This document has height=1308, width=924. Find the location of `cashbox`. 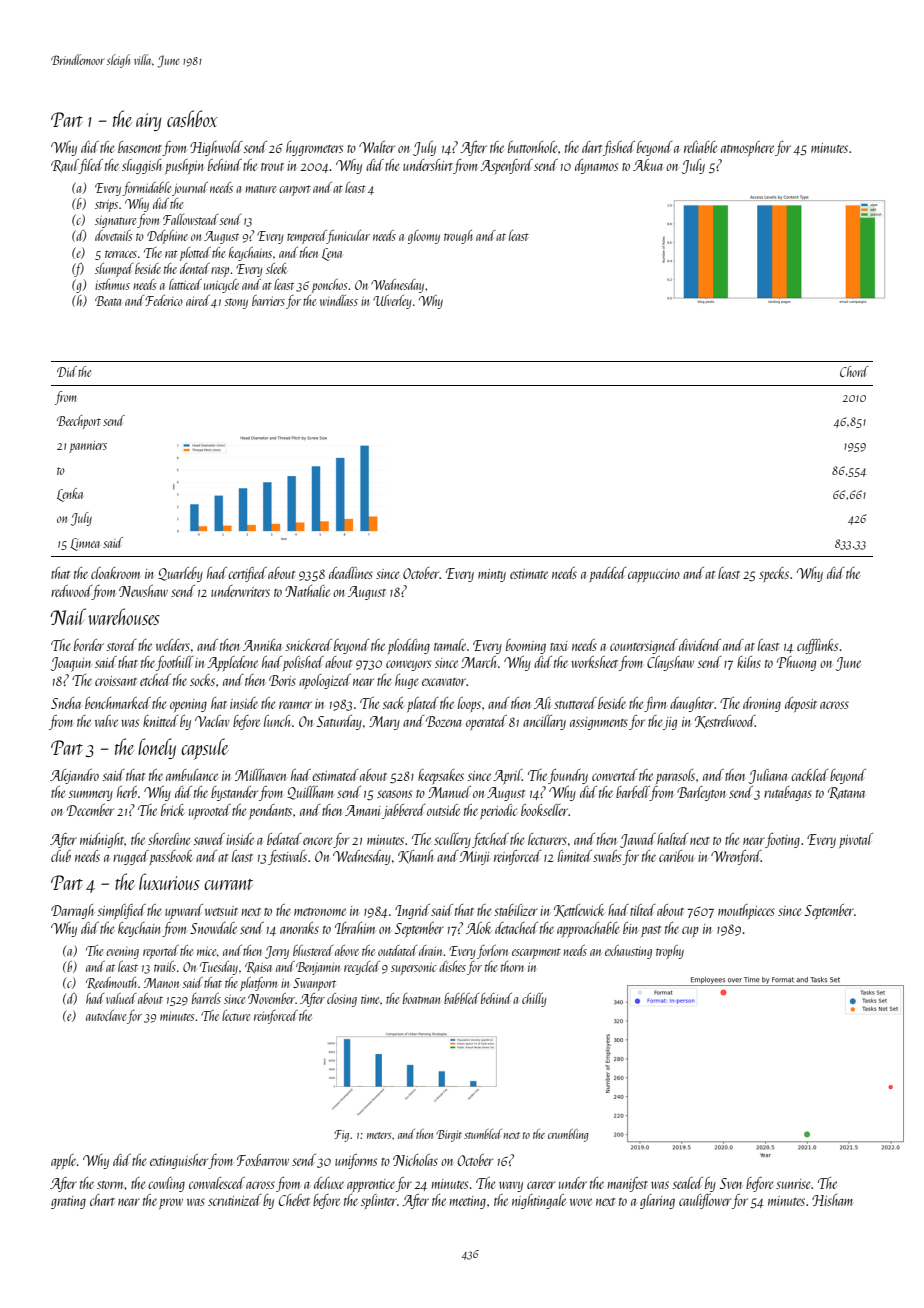

cashbox is located at coordinates (192, 118).
